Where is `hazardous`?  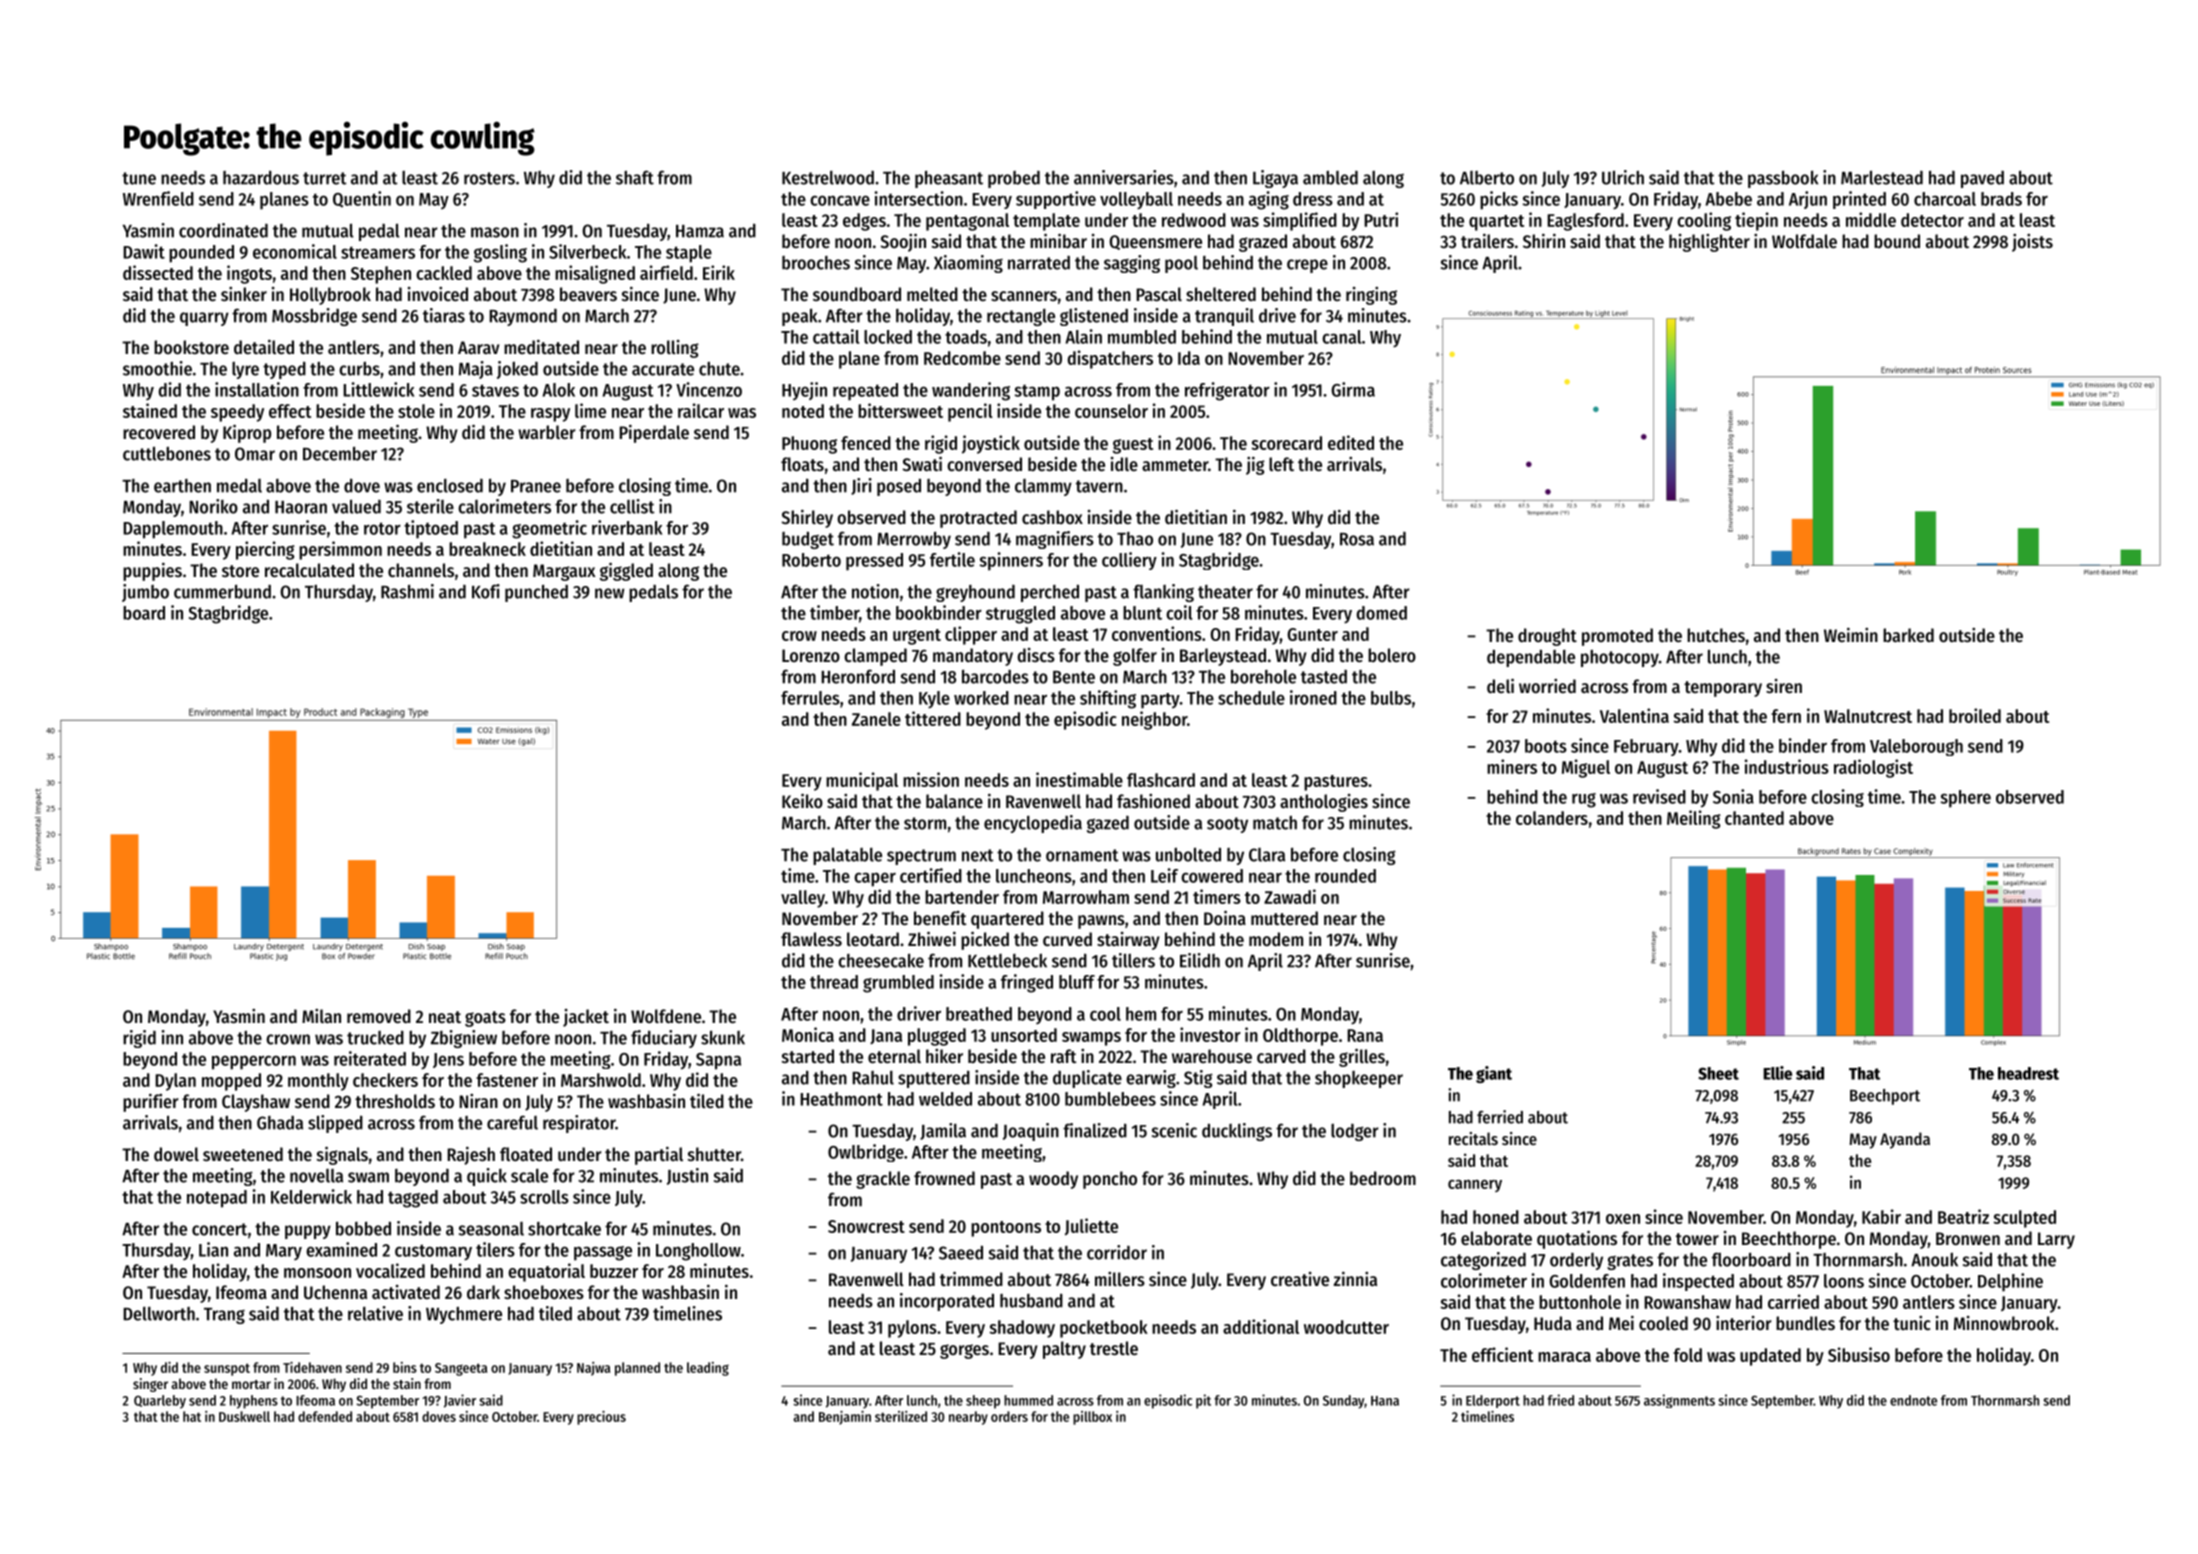 hazardous is located at coordinates (261, 177).
